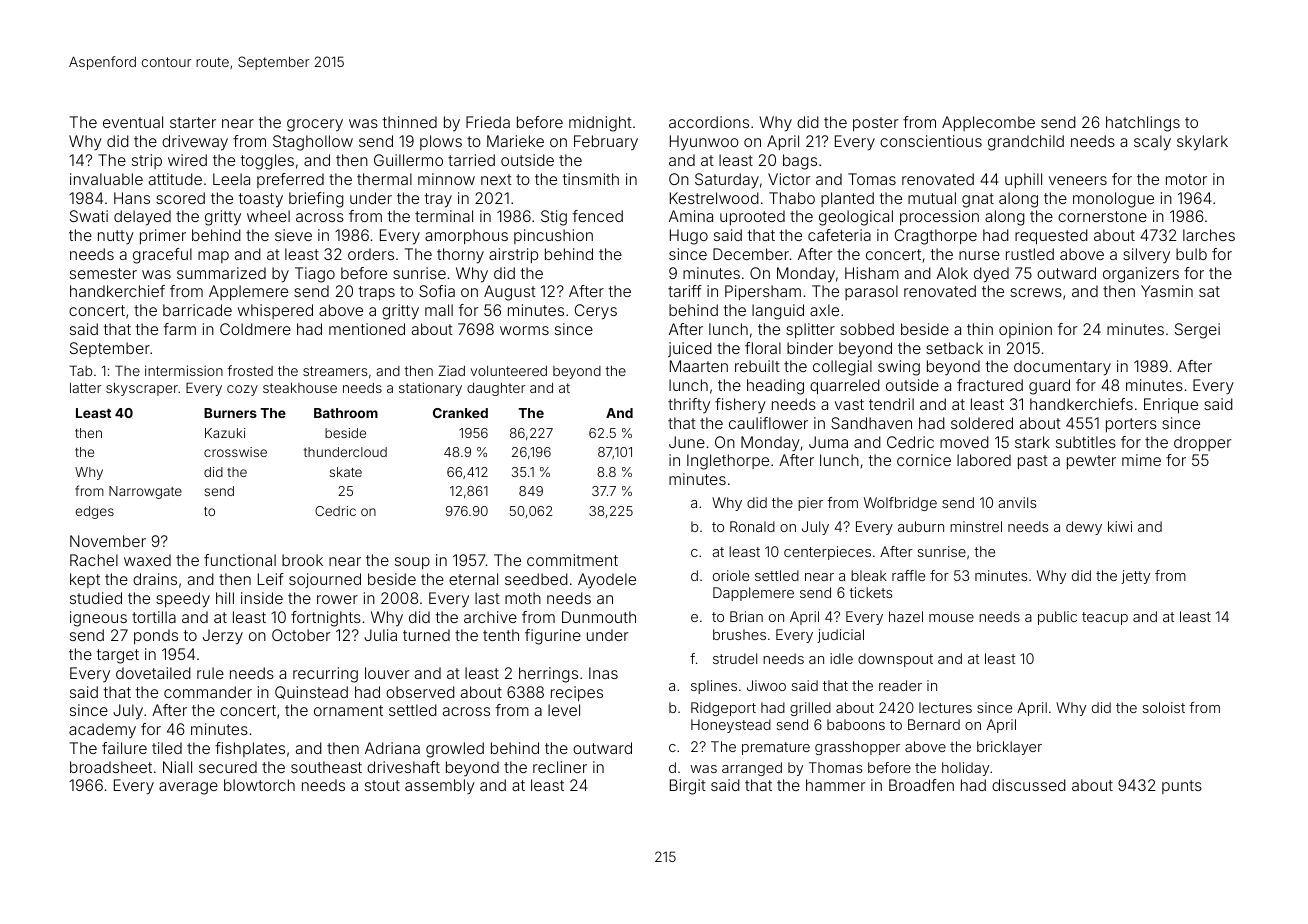  I want to click on pincushion, so click(553, 236).
